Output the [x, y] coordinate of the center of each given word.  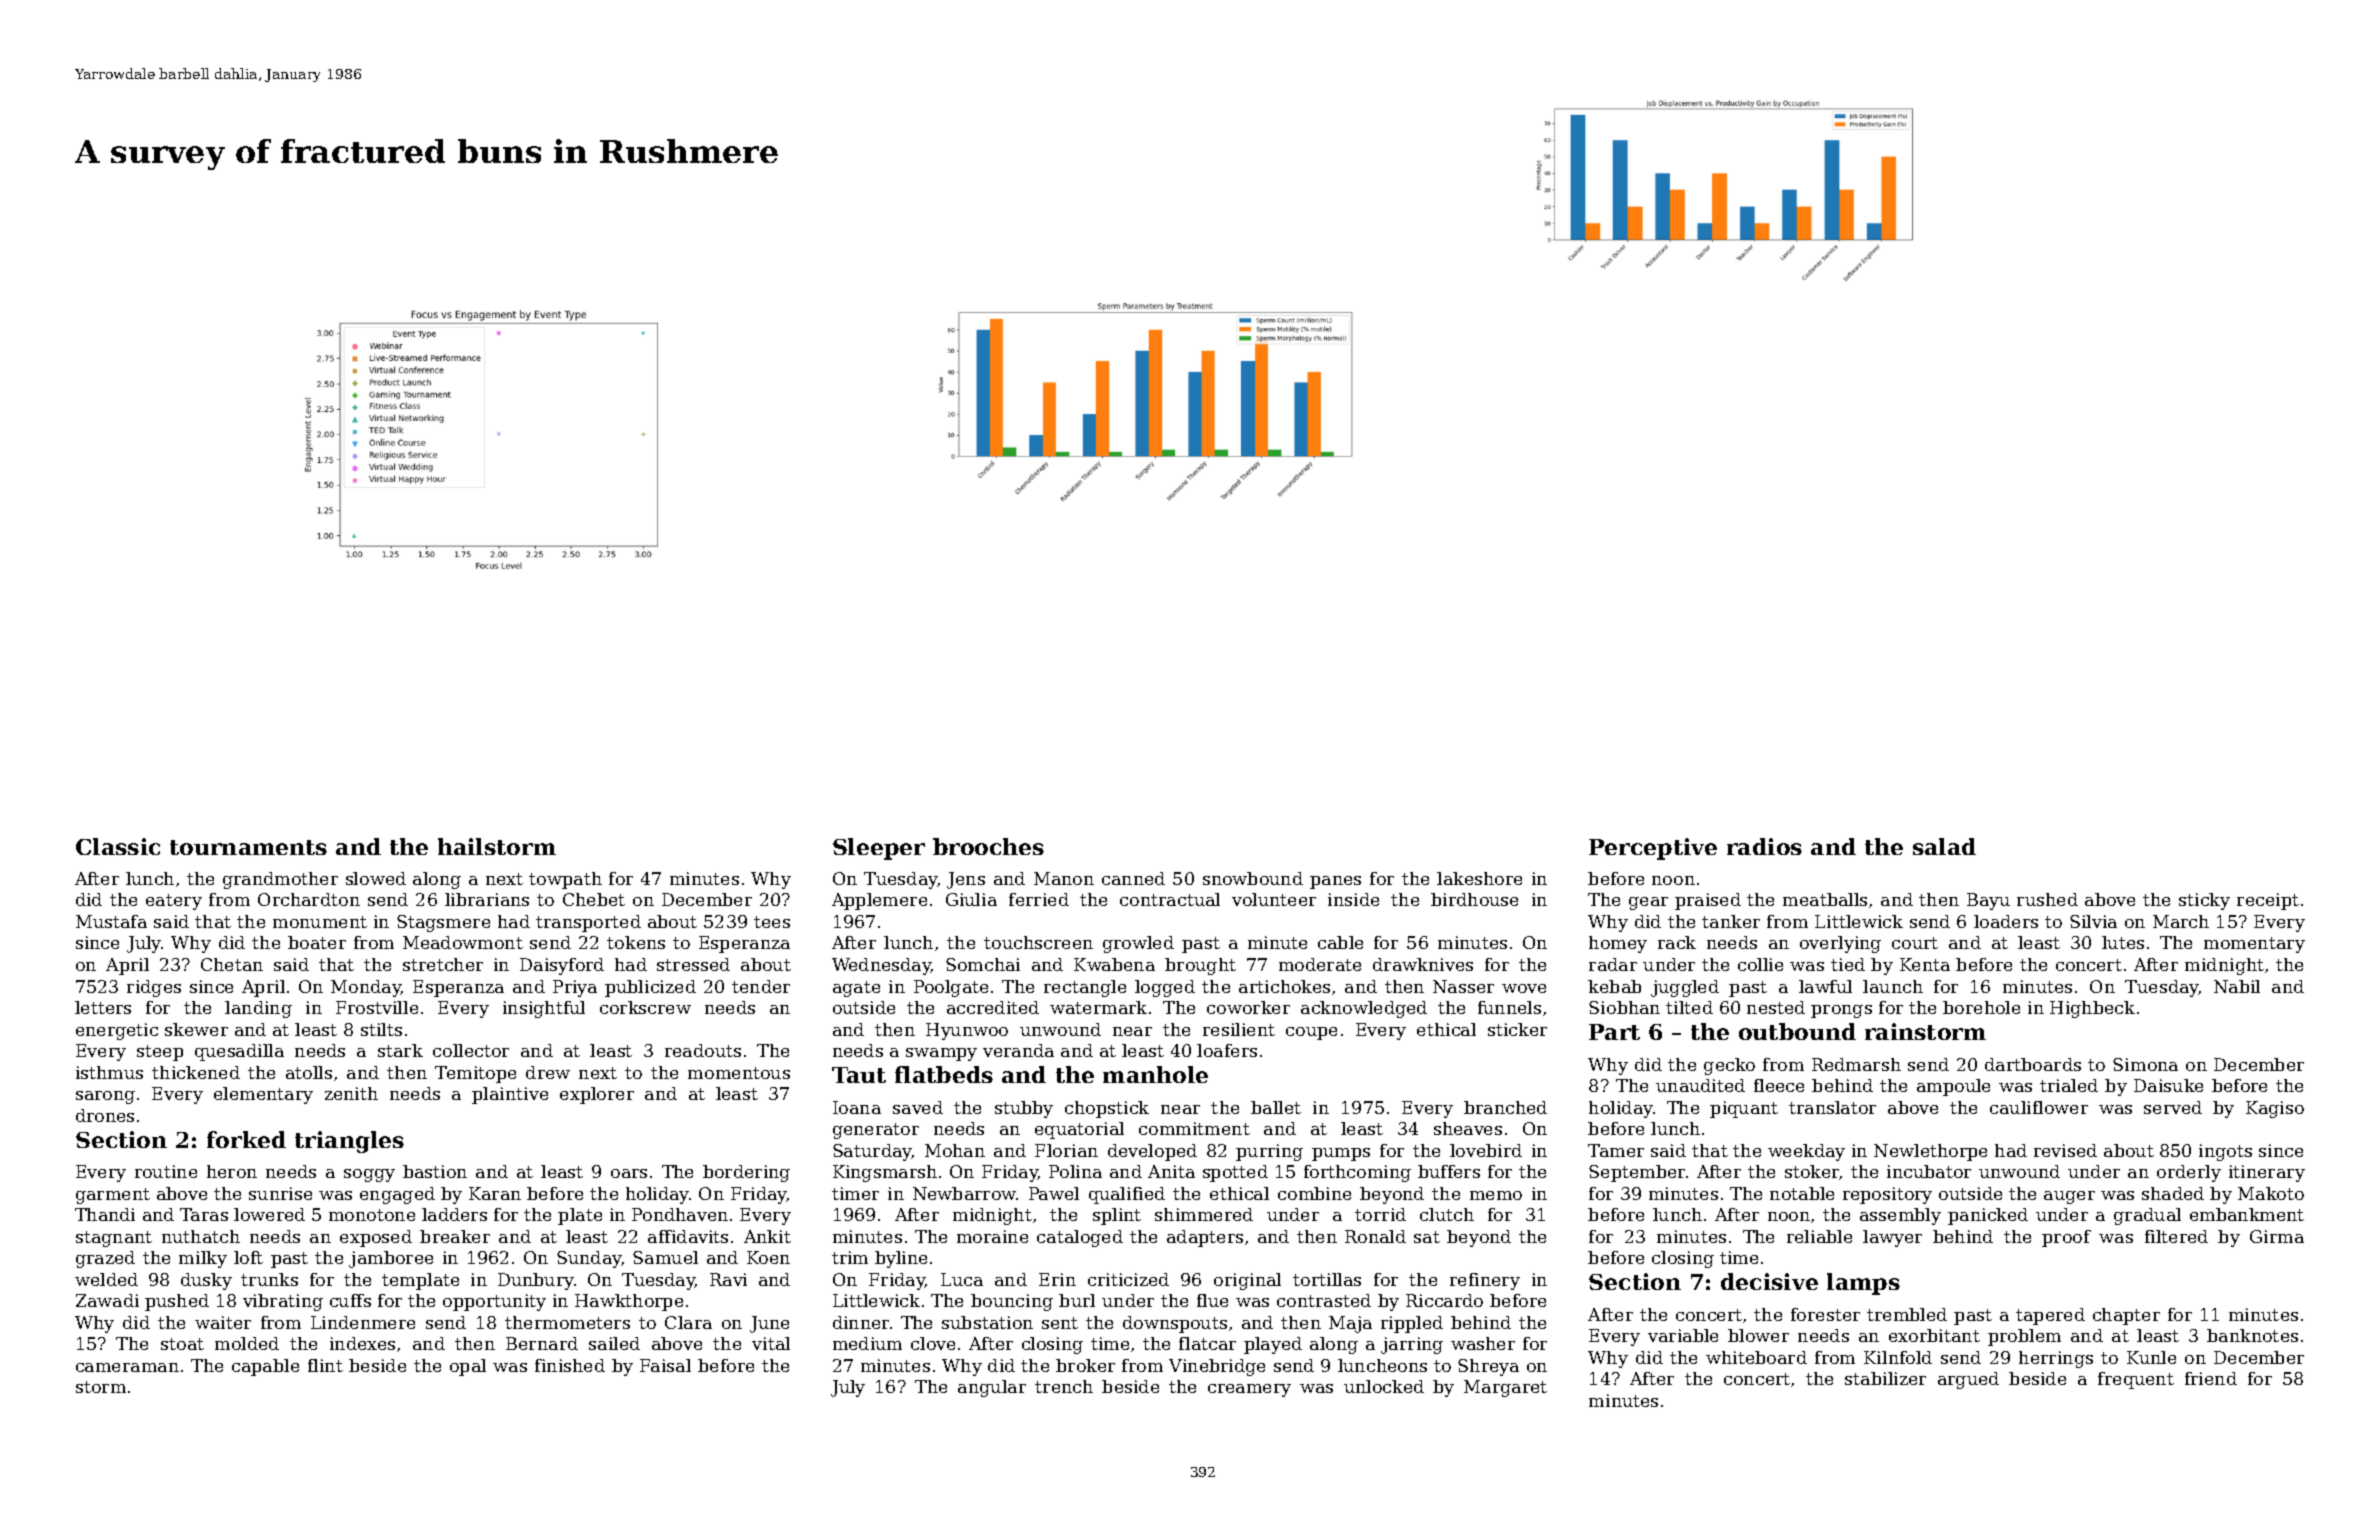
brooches [988, 846]
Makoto [2271, 1193]
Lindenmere [363, 1322]
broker [1085, 1365]
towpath [565, 880]
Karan [495, 1193]
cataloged [1080, 1238]
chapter [2126, 1316]
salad [1944, 846]
